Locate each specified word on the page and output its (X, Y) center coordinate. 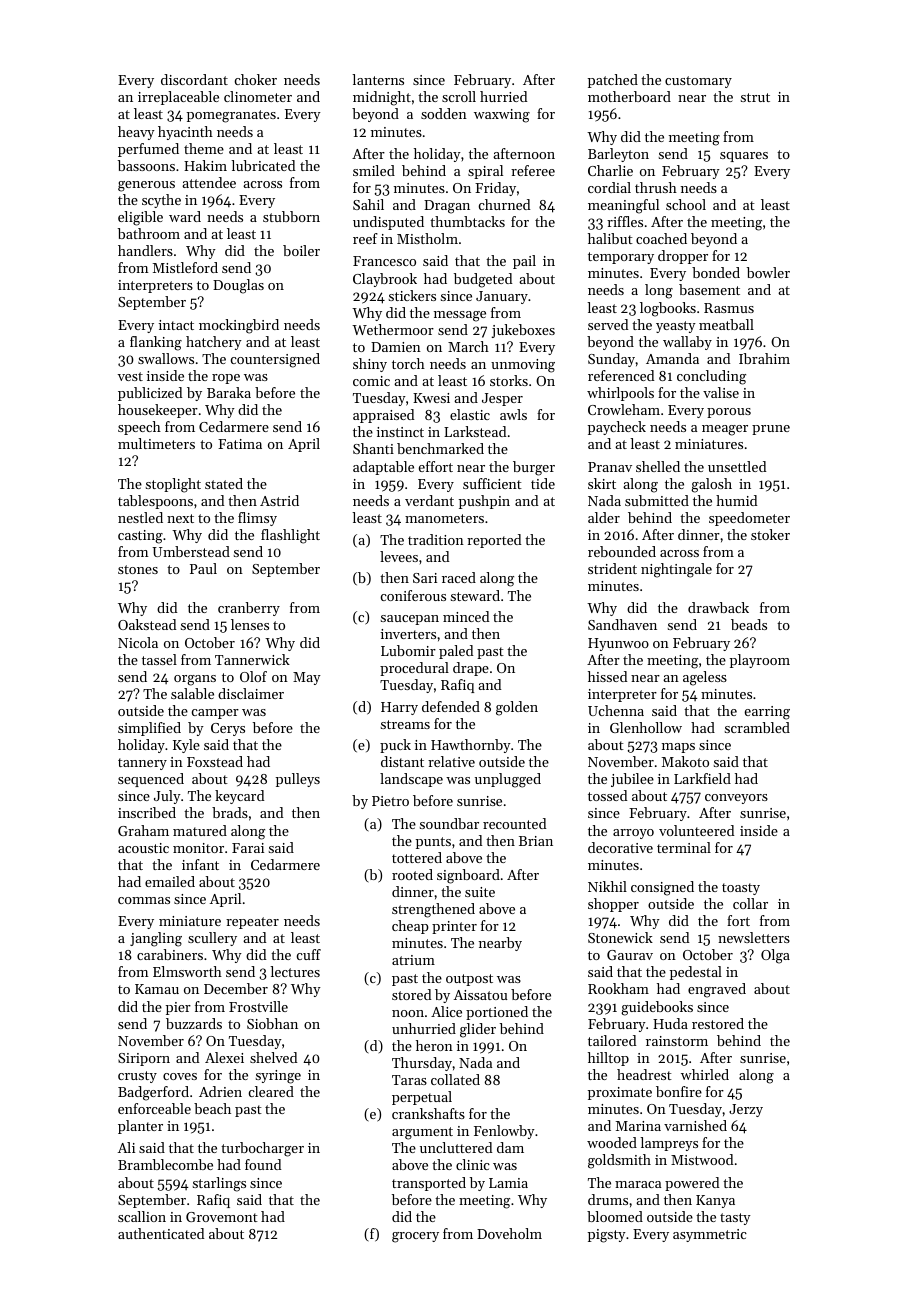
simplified (149, 729)
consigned (662, 888)
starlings (219, 1184)
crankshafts (428, 1113)
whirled (705, 1074)
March (468, 346)
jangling (156, 939)
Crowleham (624, 409)
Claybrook (385, 280)
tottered (417, 857)
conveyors (736, 799)
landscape (411, 780)
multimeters (156, 443)
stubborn (291, 216)
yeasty (676, 327)
